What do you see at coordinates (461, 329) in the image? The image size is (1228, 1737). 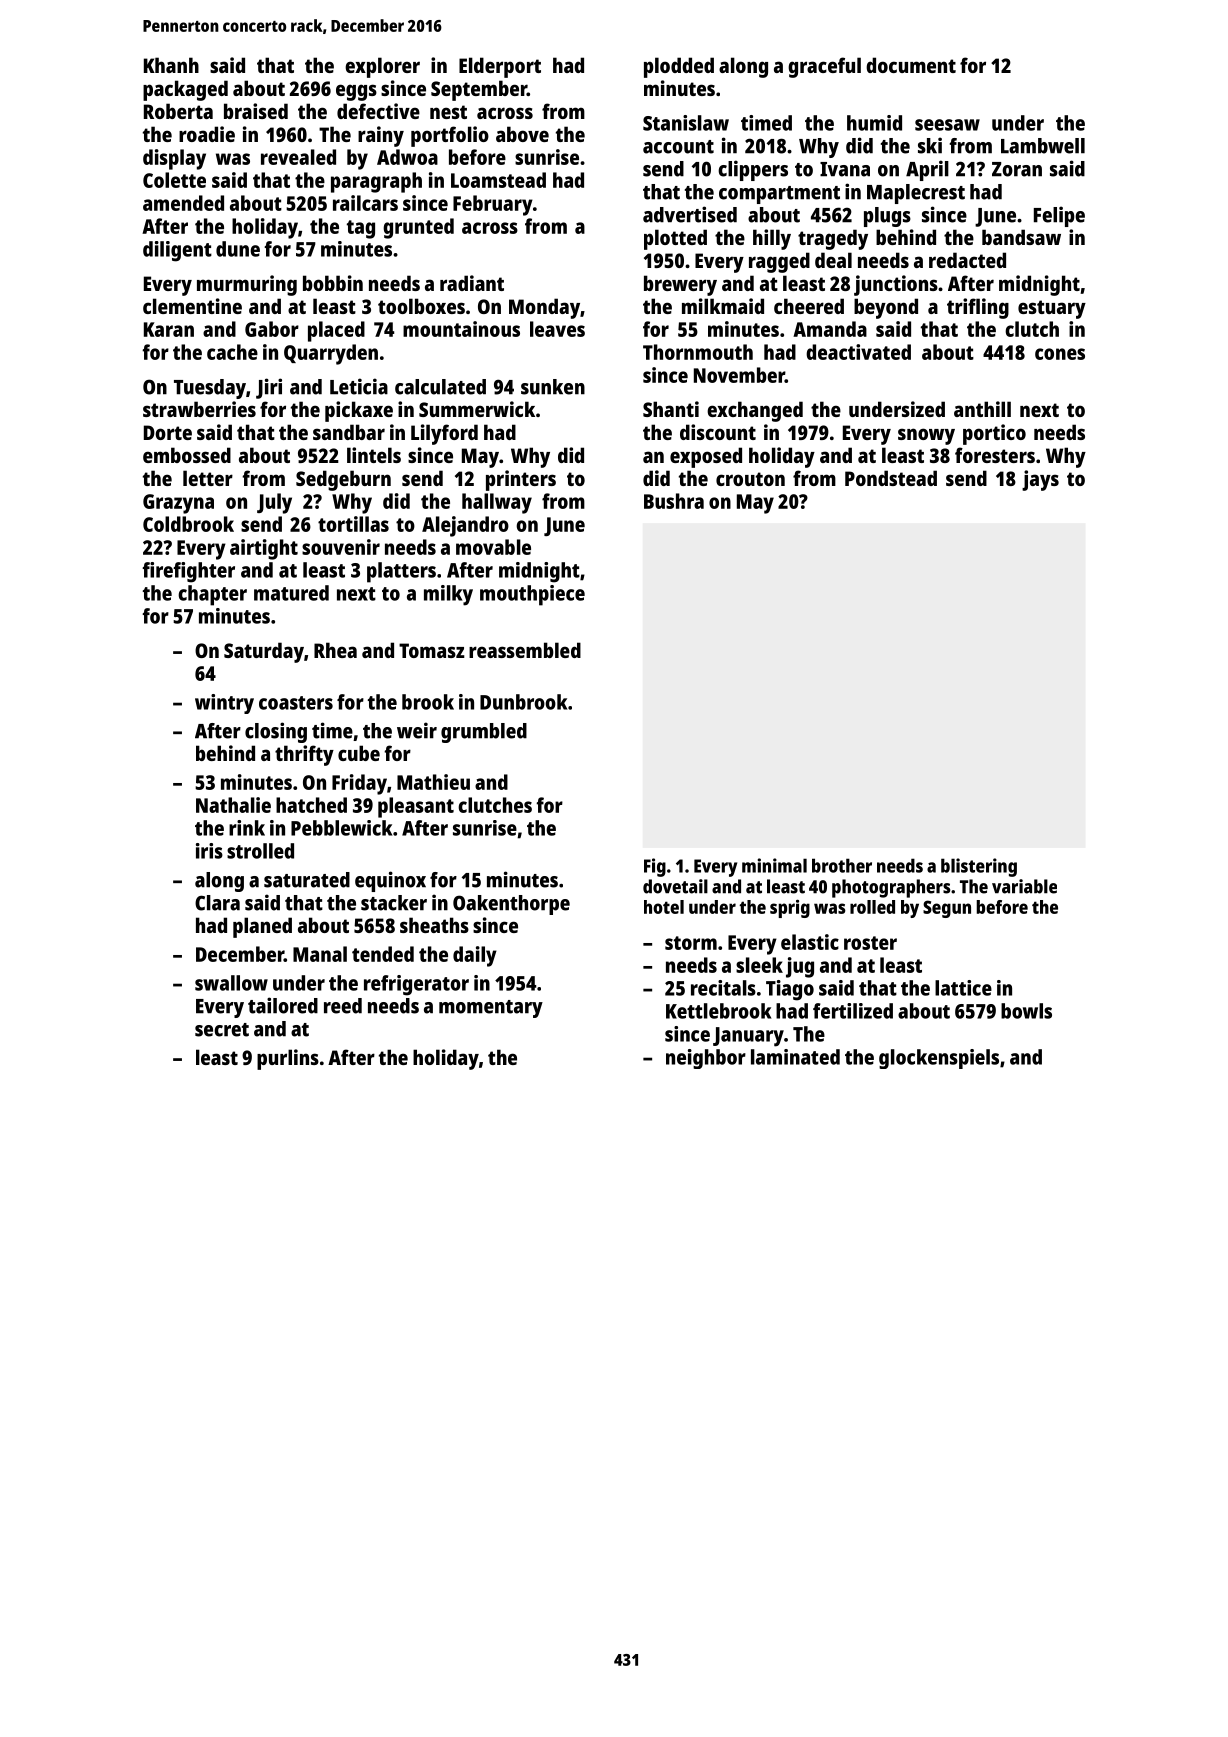 I see `mountainous` at bounding box center [461, 329].
